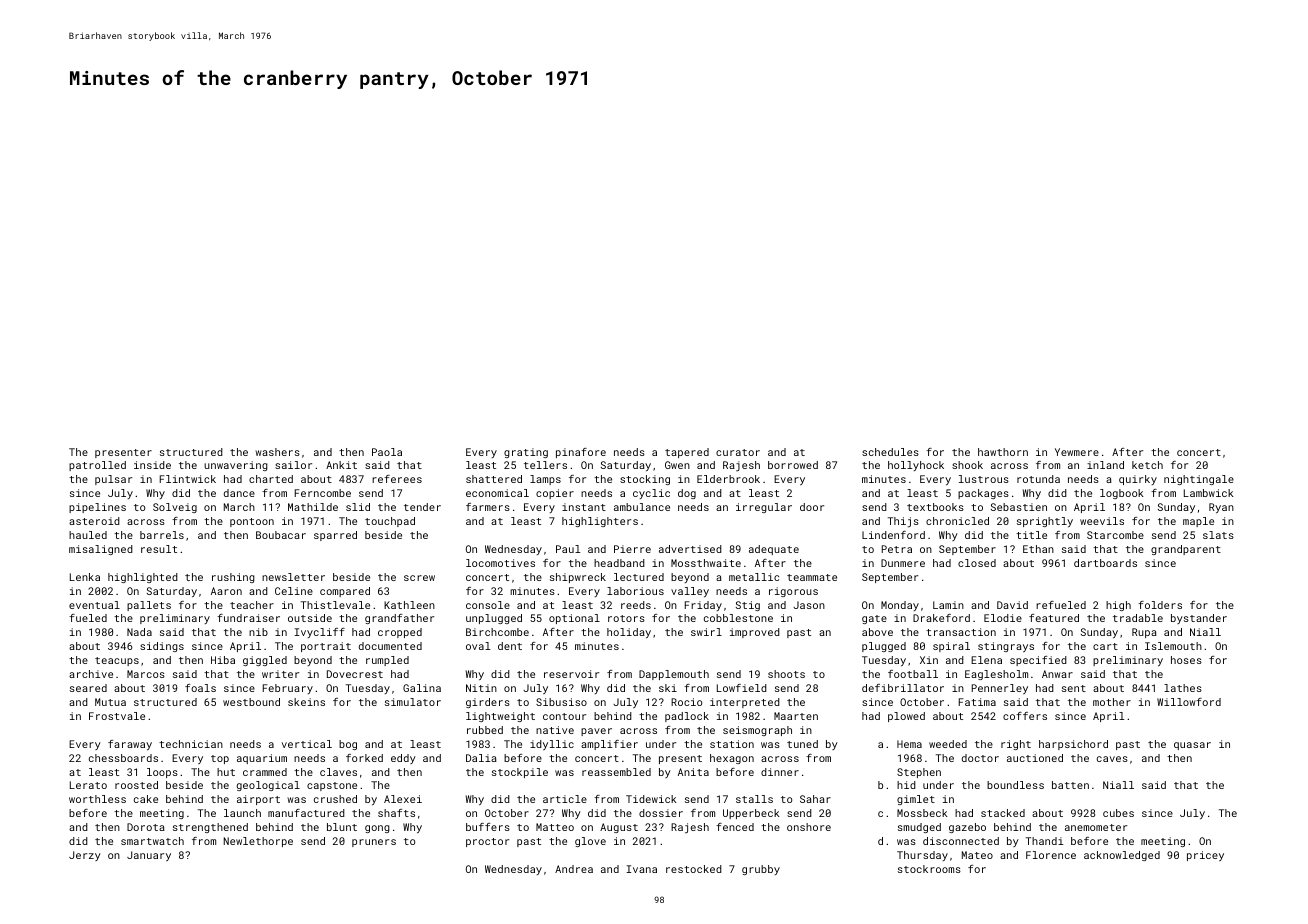 The width and height of the screenshot is (1308, 924). Describe the element at coordinates (1209, 493) in the screenshot. I see `Lambwick` at that location.
